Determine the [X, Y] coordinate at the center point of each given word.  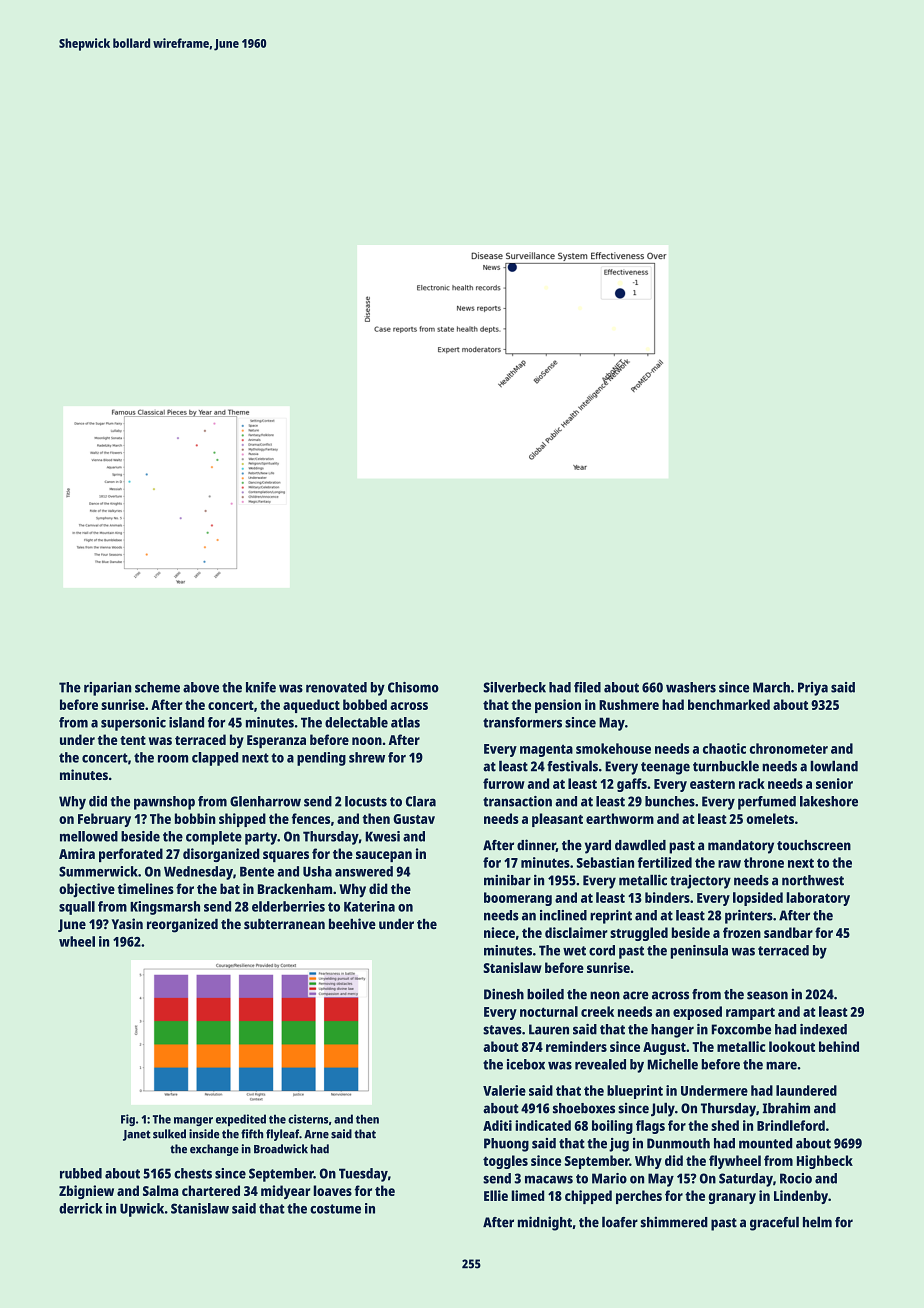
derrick [80, 1208]
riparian [108, 689]
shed [725, 1125]
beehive [352, 923]
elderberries [288, 906]
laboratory [818, 899]
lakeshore [829, 801]
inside [204, 1134]
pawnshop [164, 803]
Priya [813, 689]
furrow [504, 783]
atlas [405, 722]
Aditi [497, 1125]
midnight [545, 1223]
